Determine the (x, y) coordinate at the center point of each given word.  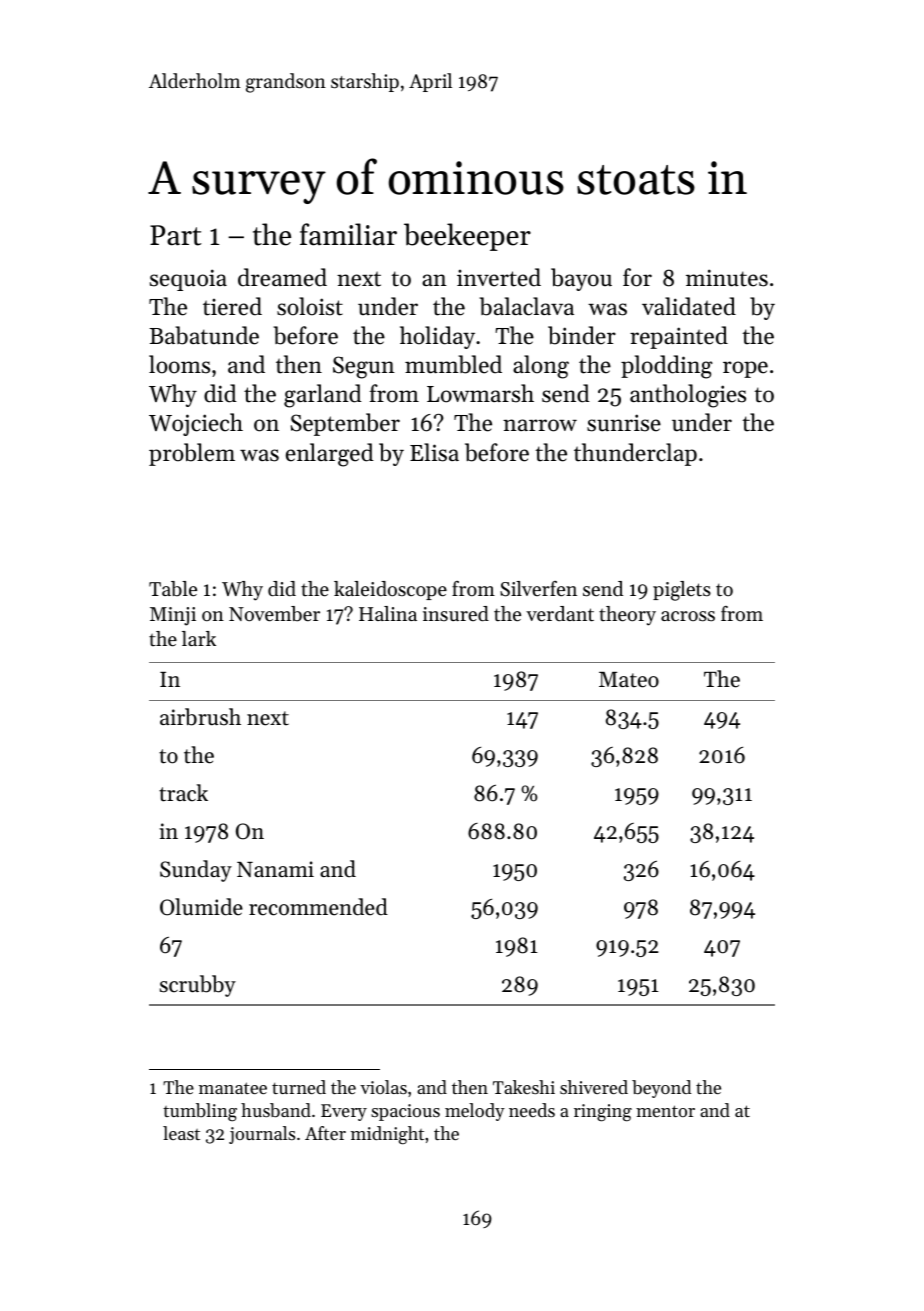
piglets (682, 591)
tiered (232, 306)
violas (383, 1087)
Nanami (275, 869)
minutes (727, 278)
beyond (662, 1089)
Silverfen (538, 589)
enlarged (330, 455)
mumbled (453, 364)
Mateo (629, 680)
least (181, 1133)
